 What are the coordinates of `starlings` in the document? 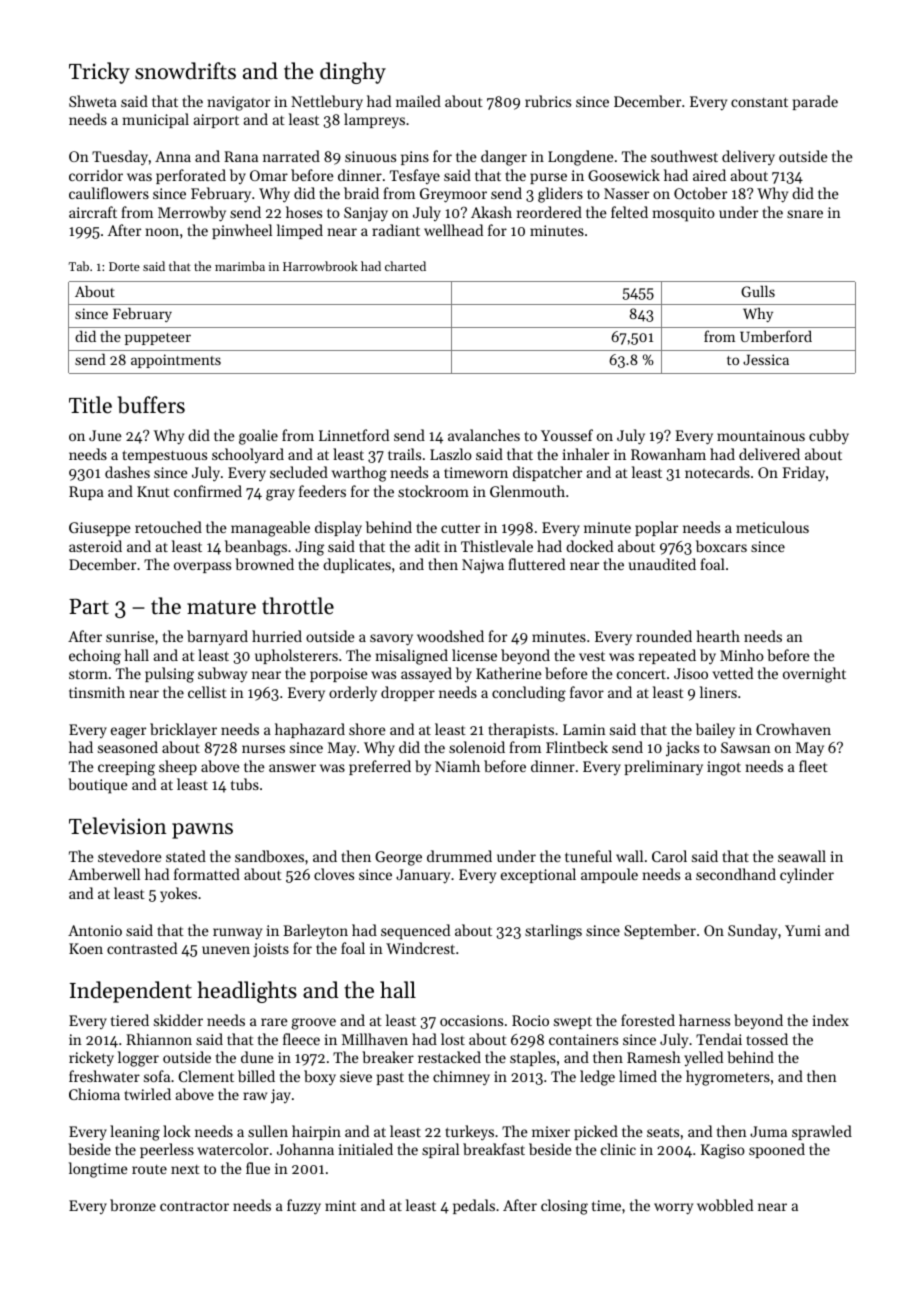 It's located at (553, 932).
